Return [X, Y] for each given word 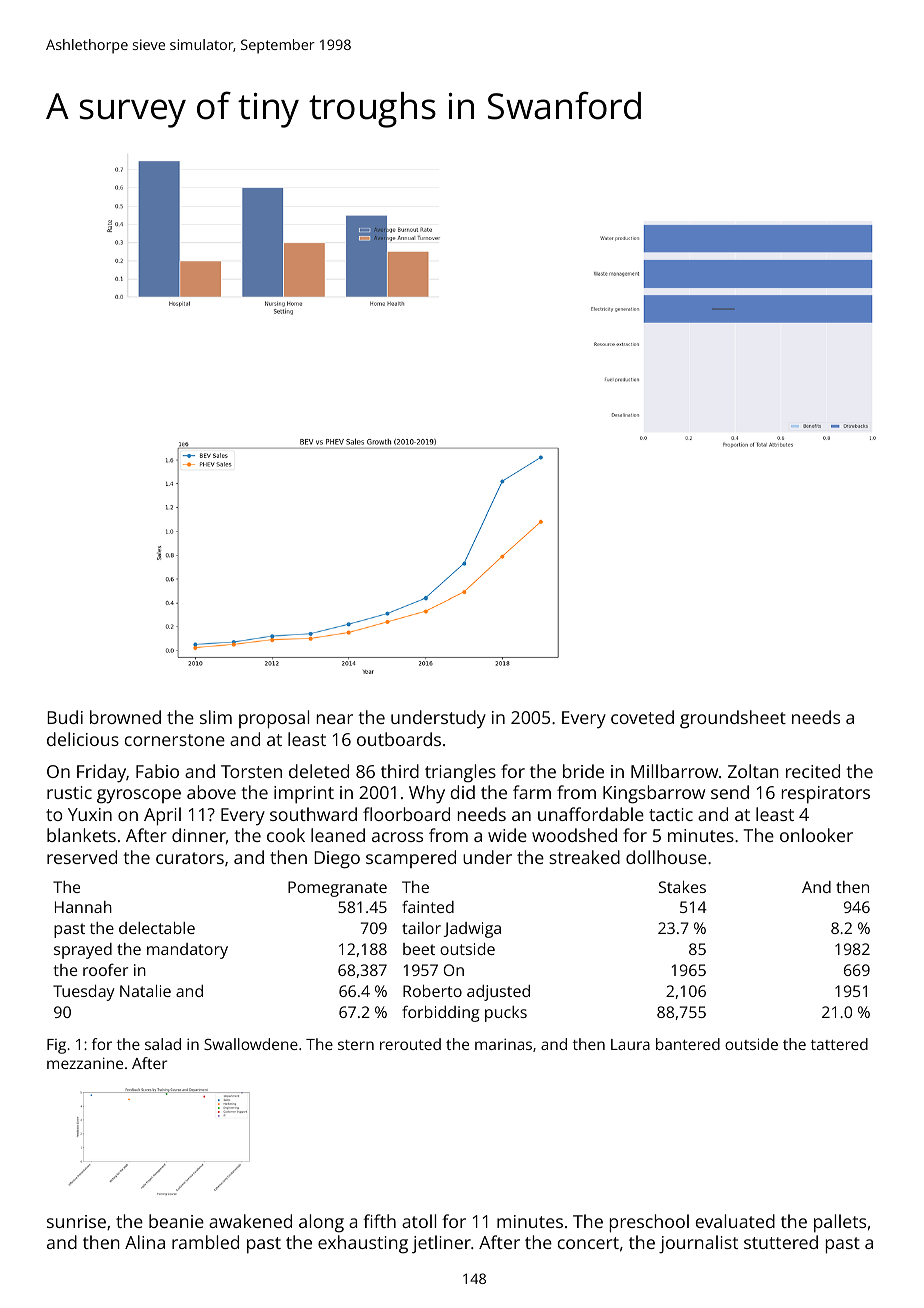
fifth [379, 1221]
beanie [176, 1221]
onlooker [816, 835]
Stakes [682, 887]
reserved [82, 857]
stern [356, 1045]
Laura [630, 1044]
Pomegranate [337, 889]
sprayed [83, 951]
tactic [671, 814]
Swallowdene [251, 1044]
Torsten [251, 771]
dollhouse [666, 857]
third [400, 771]
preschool [649, 1223]
